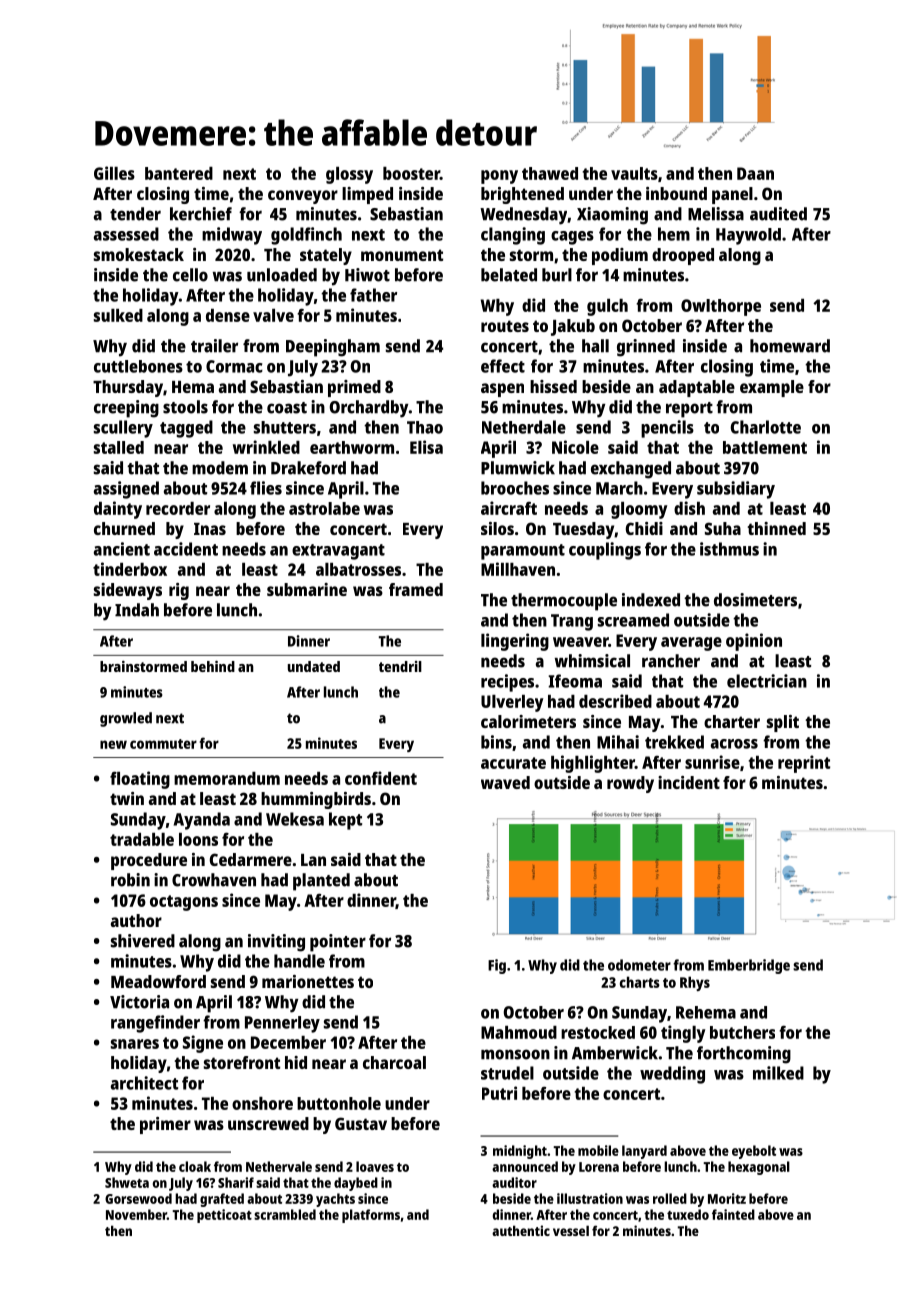 Image resolution: width=924 pixels, height=1311 pixels. I want to click on average, so click(691, 644).
